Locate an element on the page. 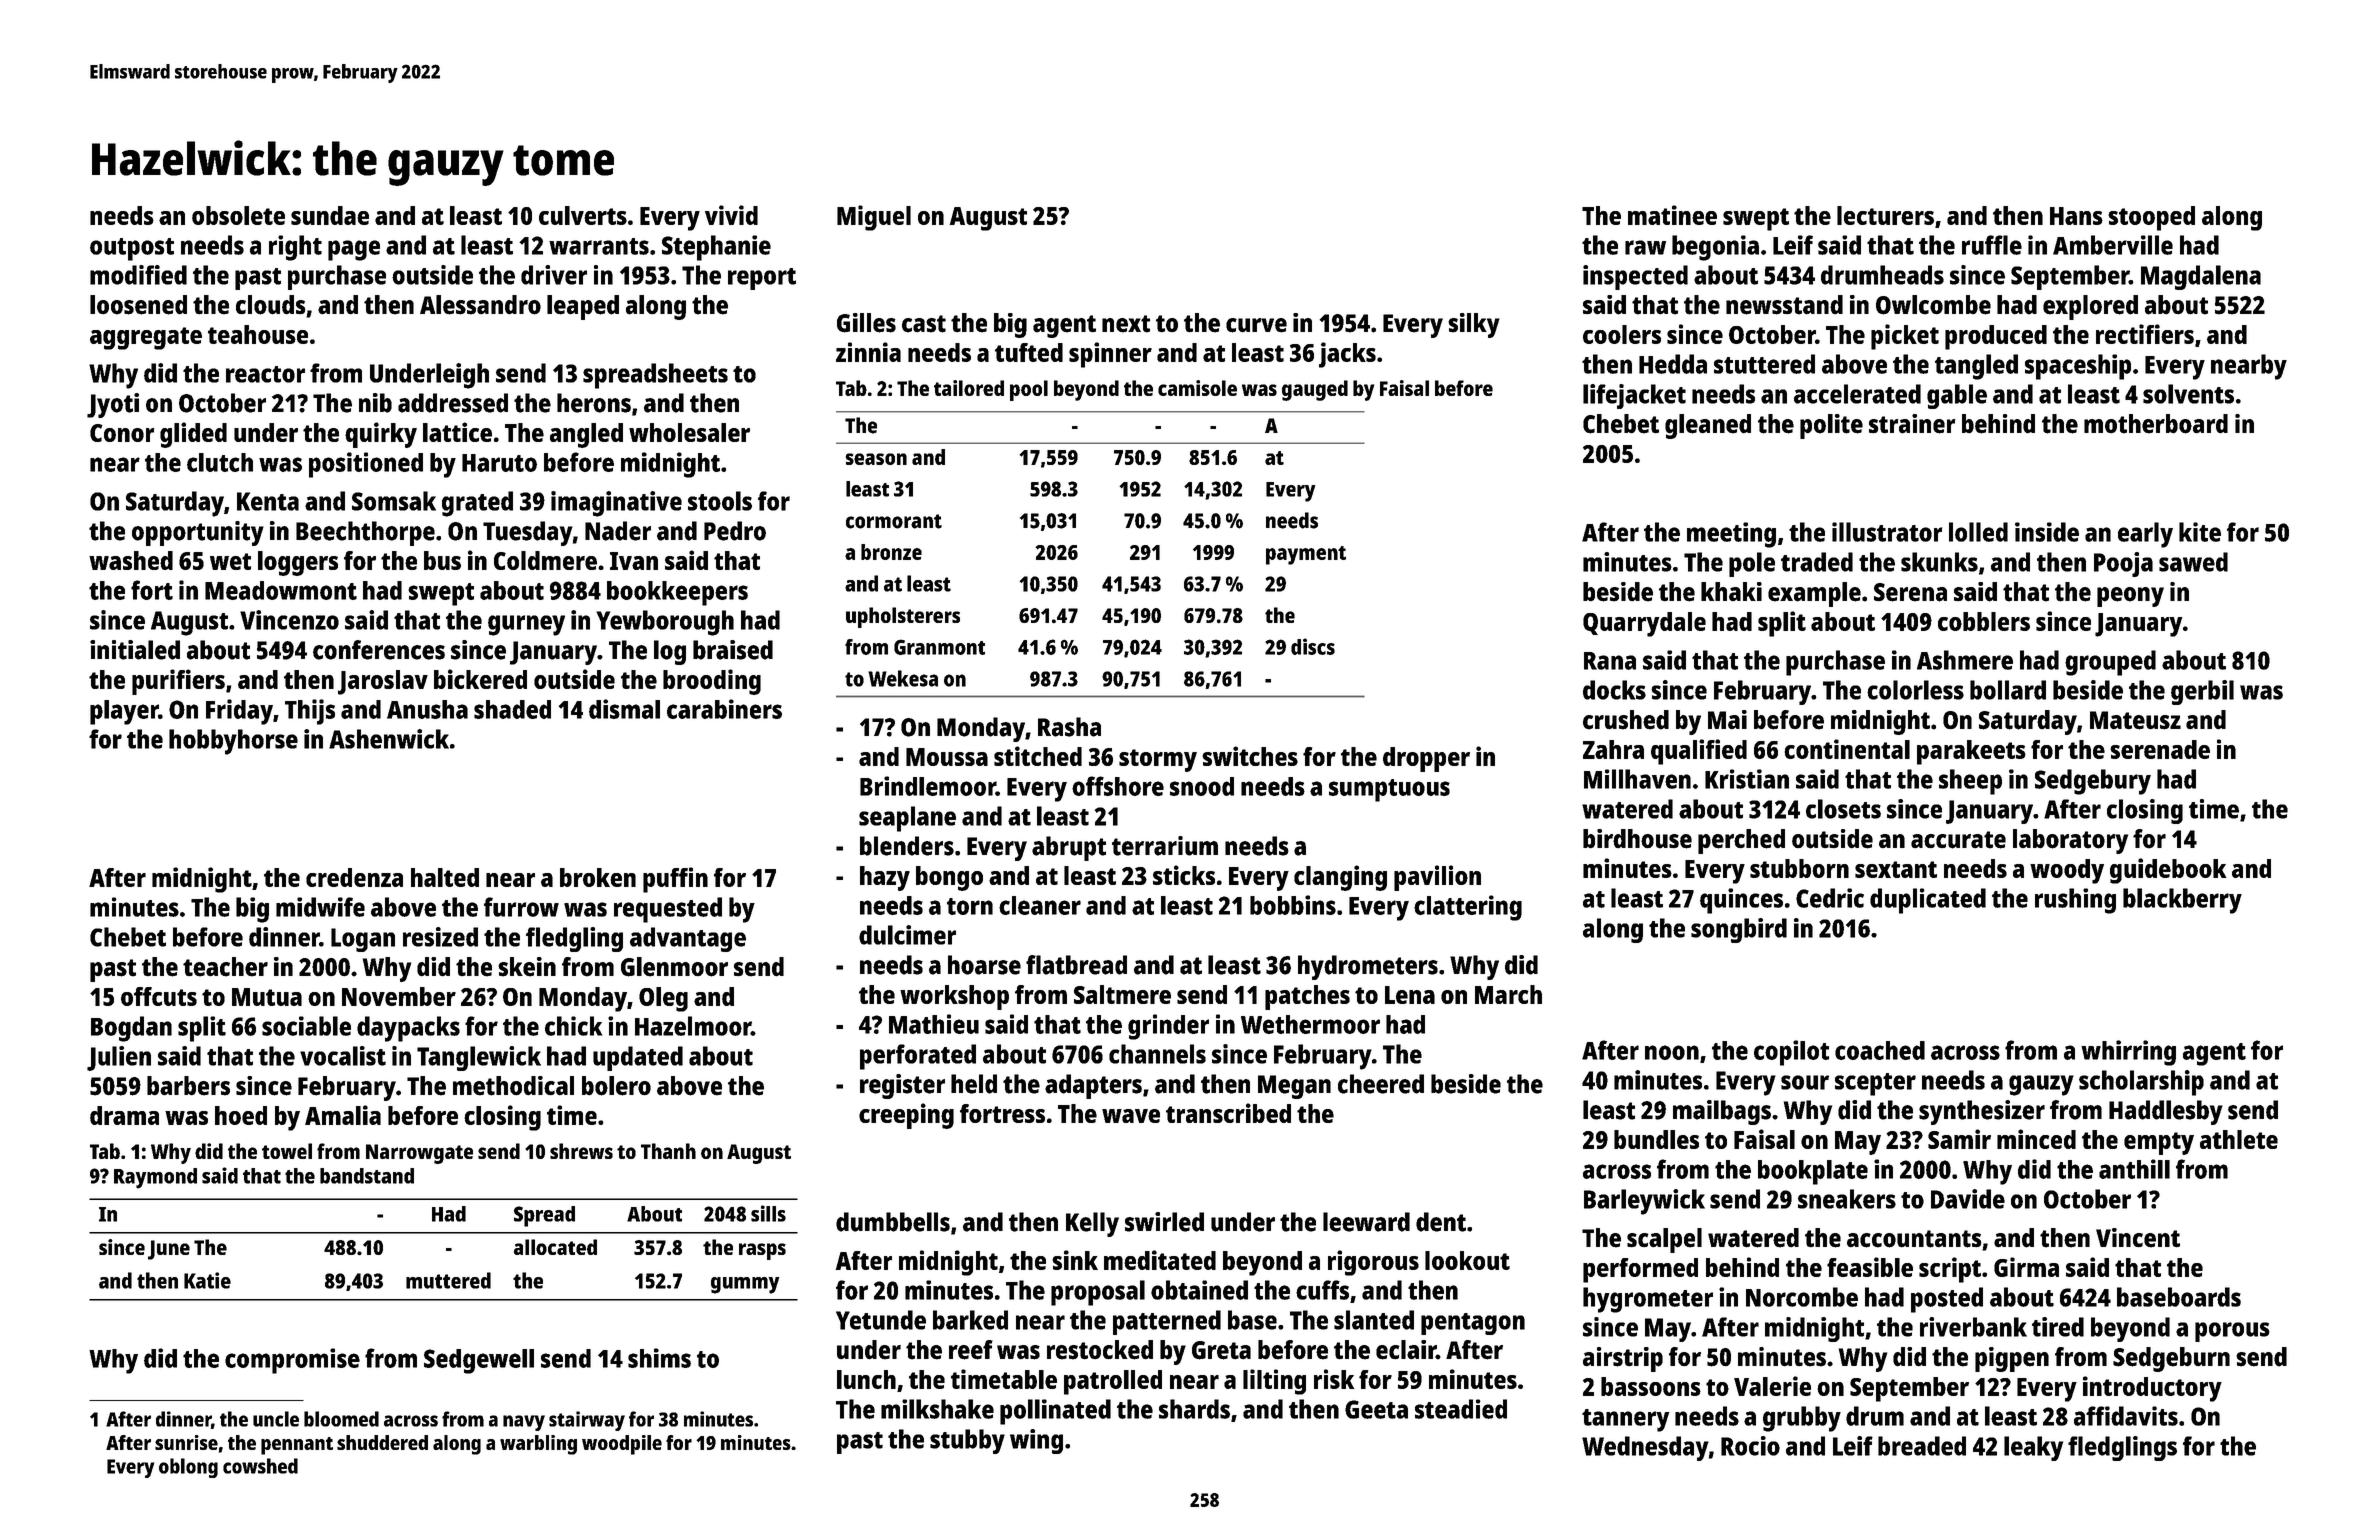 The width and height of the image is (2380, 1540). Miguel is located at coordinates (874, 218).
